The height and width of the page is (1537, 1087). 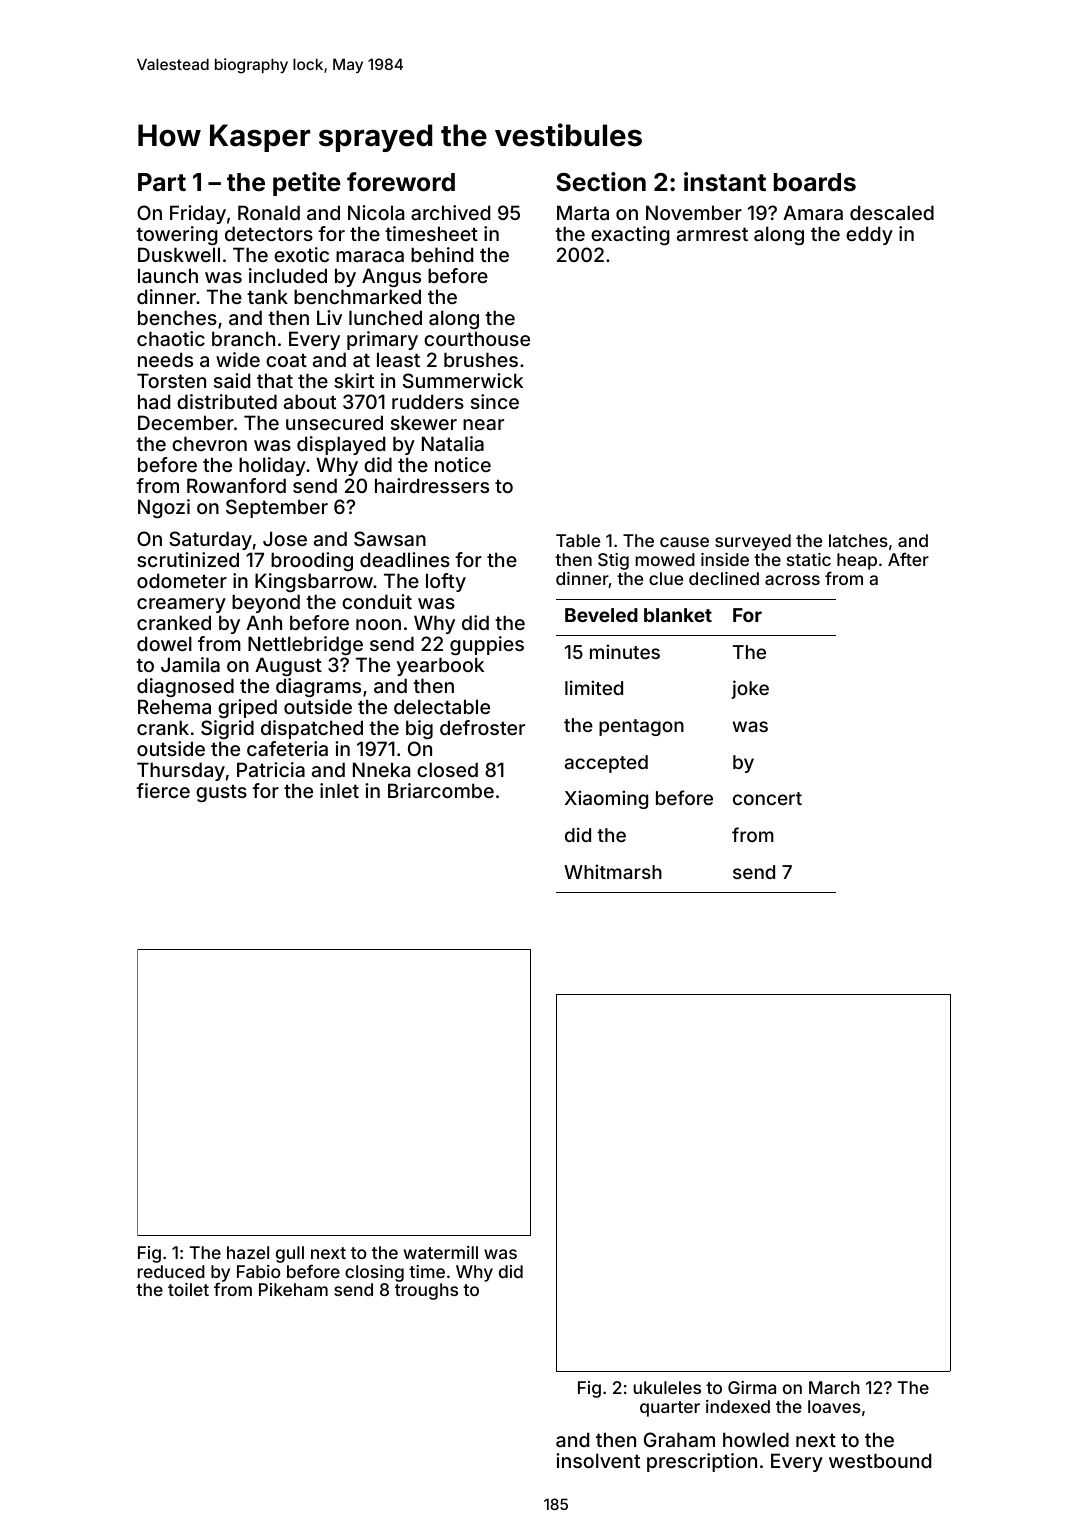 I want to click on toilet, so click(x=188, y=1289).
